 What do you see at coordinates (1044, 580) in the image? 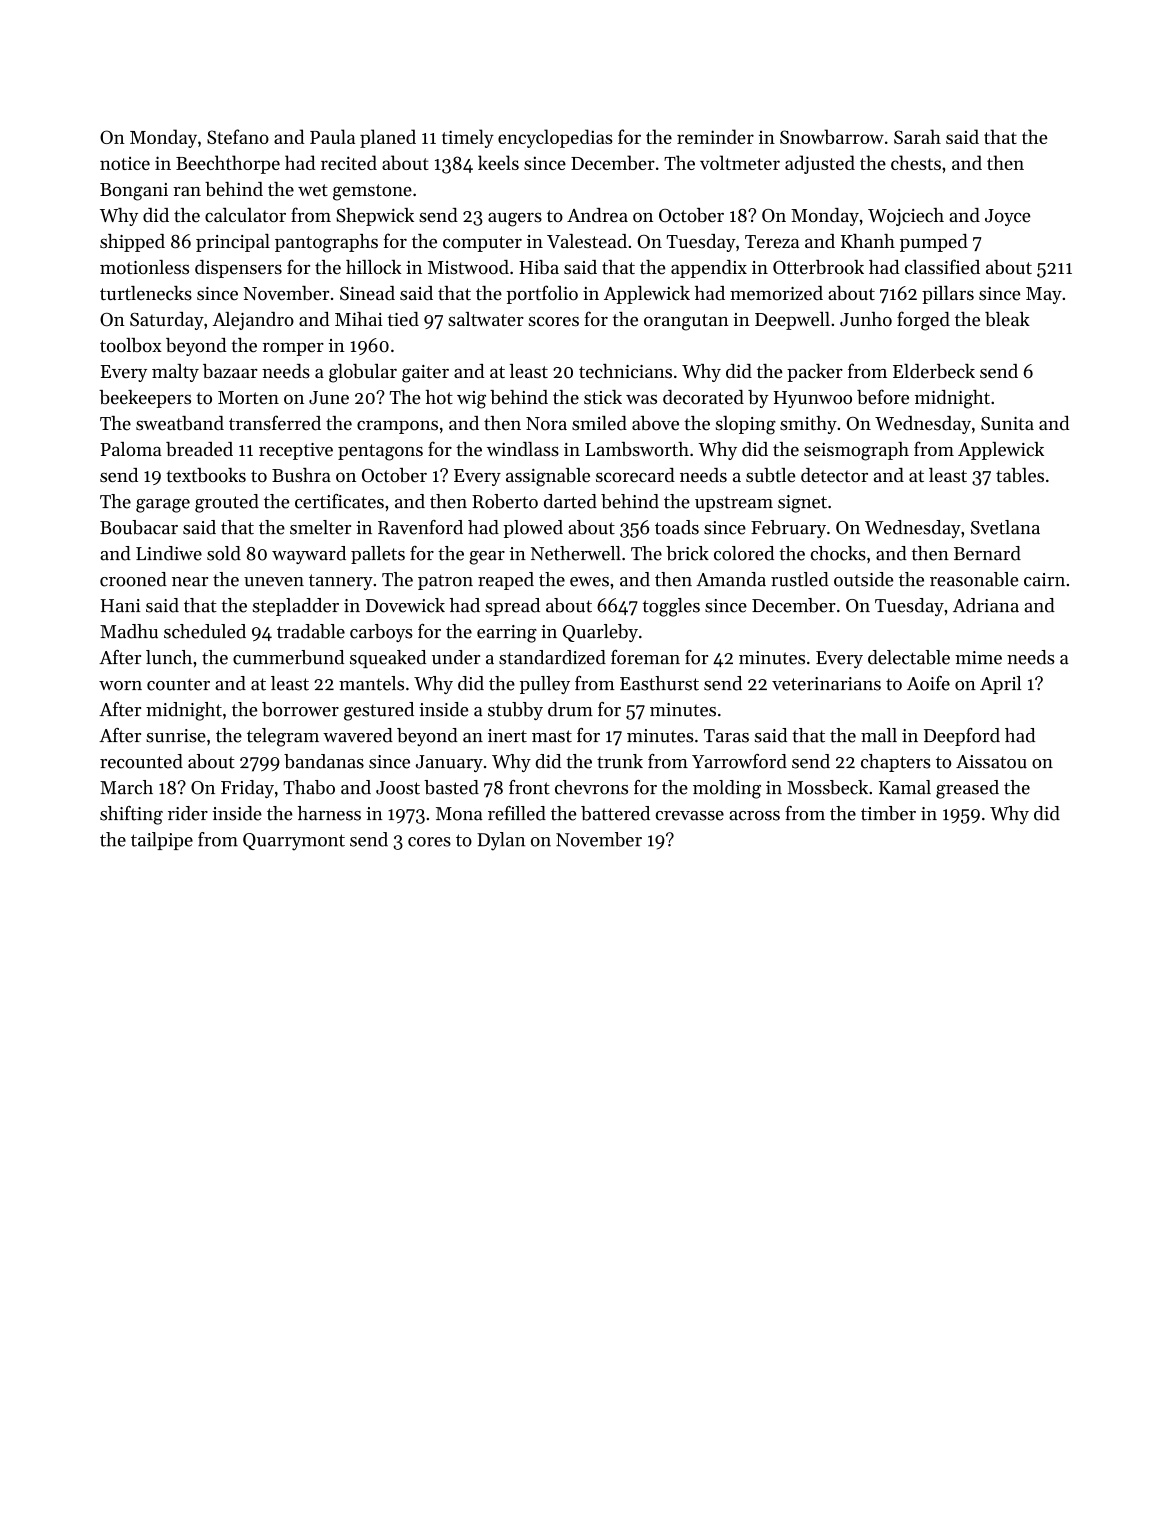
I see `cairn` at bounding box center [1044, 580].
